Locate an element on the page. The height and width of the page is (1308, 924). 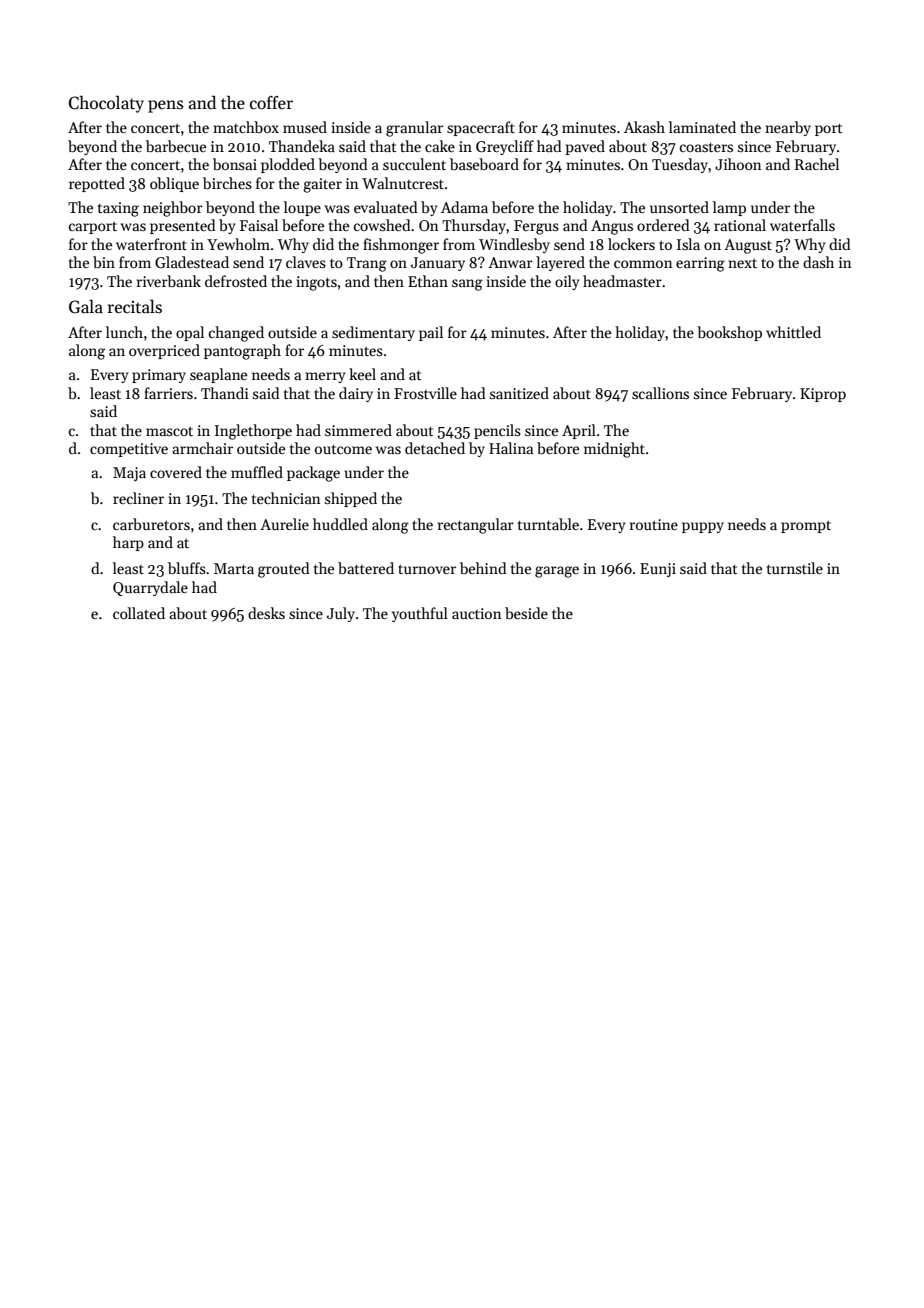
battered is located at coordinates (366, 568).
